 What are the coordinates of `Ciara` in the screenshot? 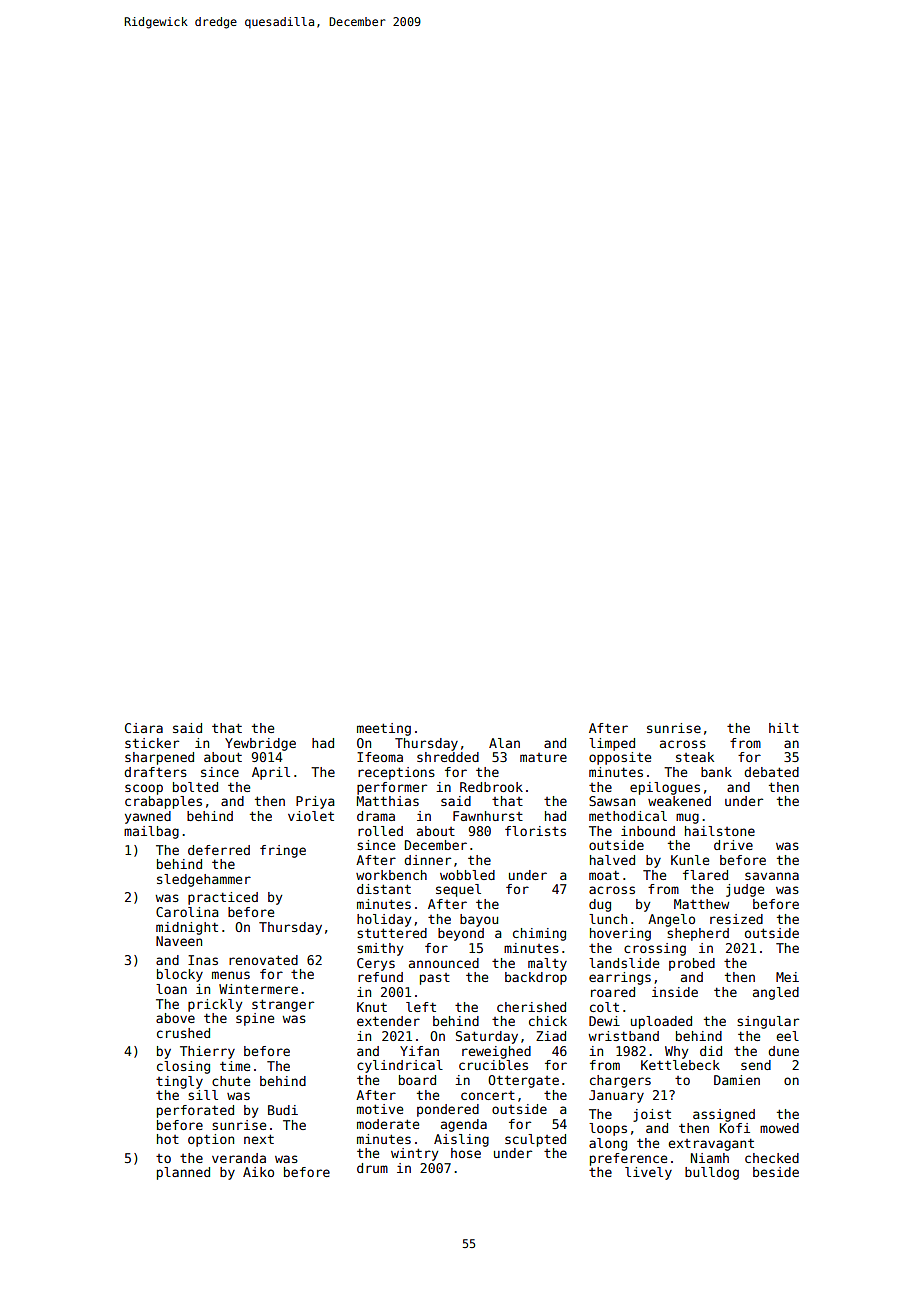 It's located at (144, 728).
